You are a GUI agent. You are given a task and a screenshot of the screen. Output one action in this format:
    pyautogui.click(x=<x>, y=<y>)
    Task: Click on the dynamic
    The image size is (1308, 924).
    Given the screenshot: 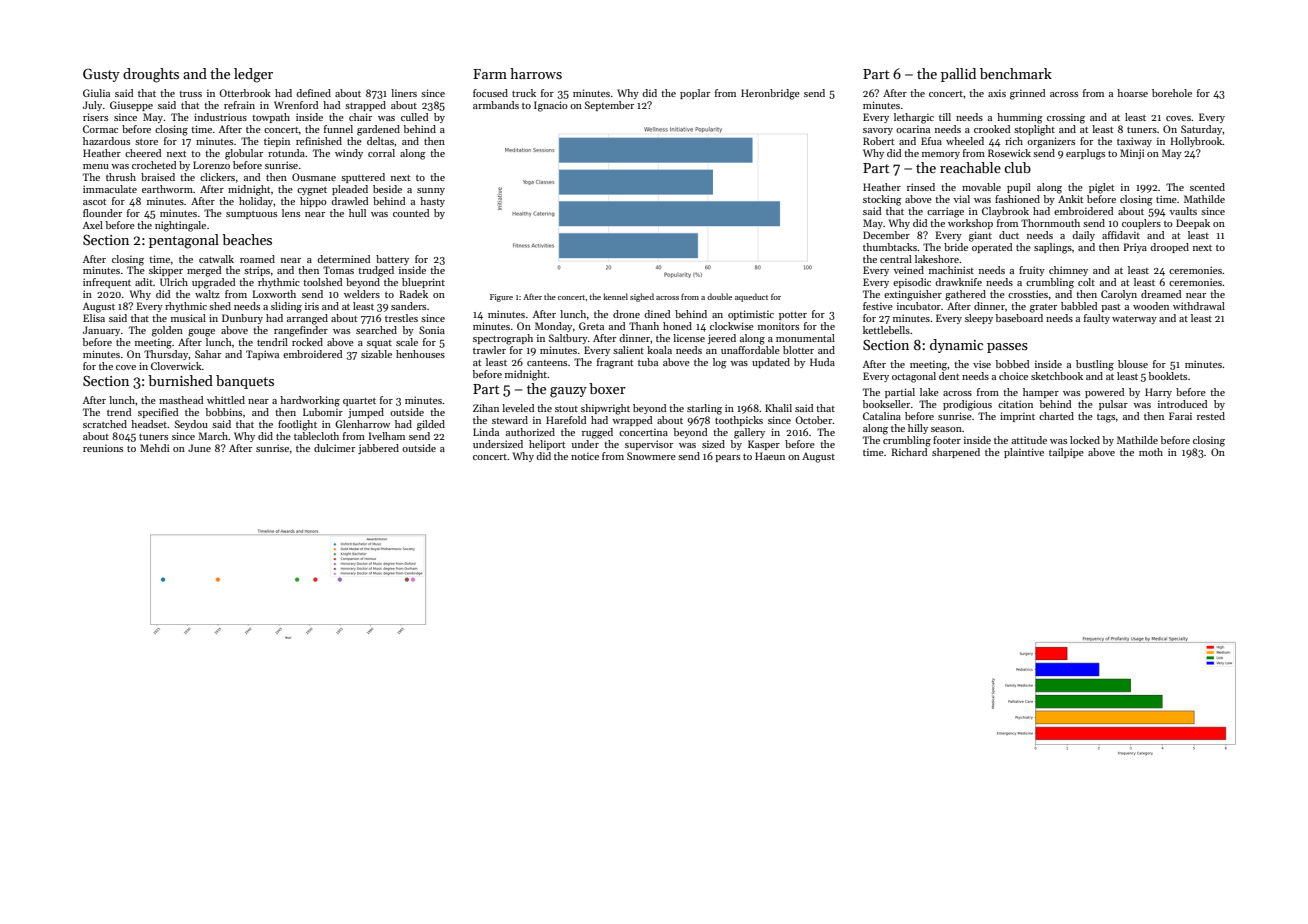 What is the action you would take?
    pyautogui.click(x=956, y=346)
